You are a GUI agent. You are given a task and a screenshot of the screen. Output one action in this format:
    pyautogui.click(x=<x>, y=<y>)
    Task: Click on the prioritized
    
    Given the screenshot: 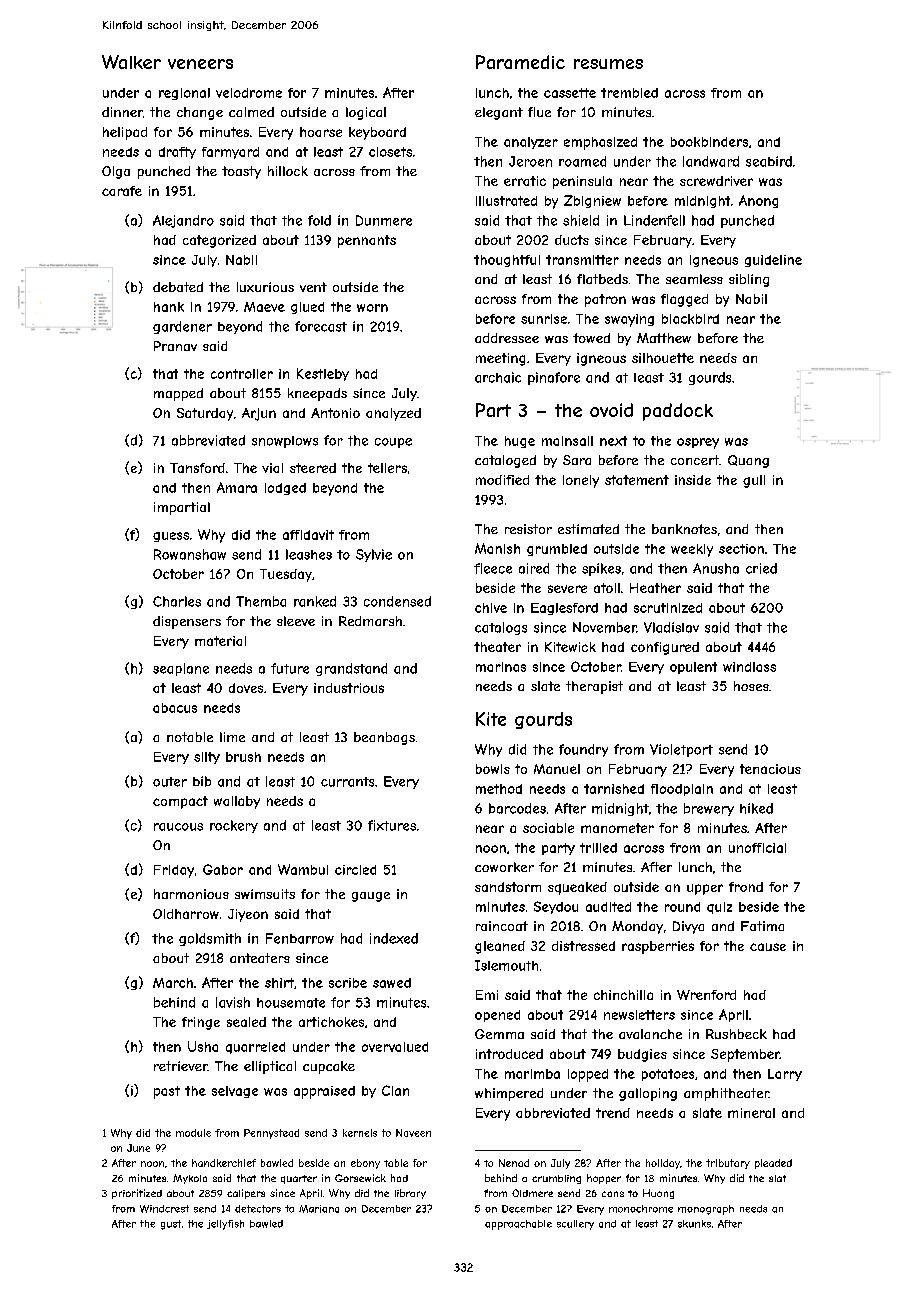 What is the action you would take?
    pyautogui.click(x=137, y=1194)
